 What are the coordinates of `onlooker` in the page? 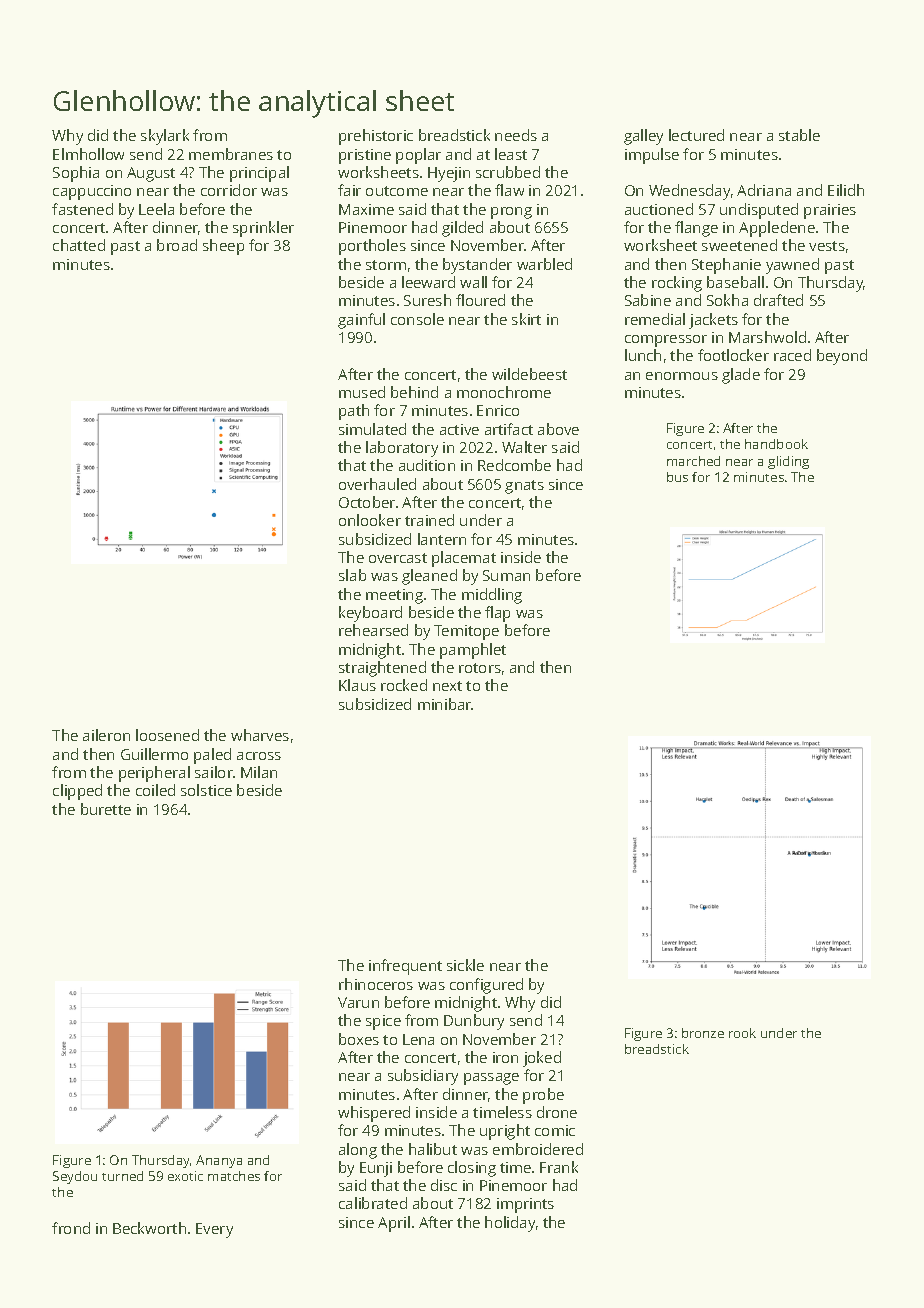 It's located at (370, 520).
